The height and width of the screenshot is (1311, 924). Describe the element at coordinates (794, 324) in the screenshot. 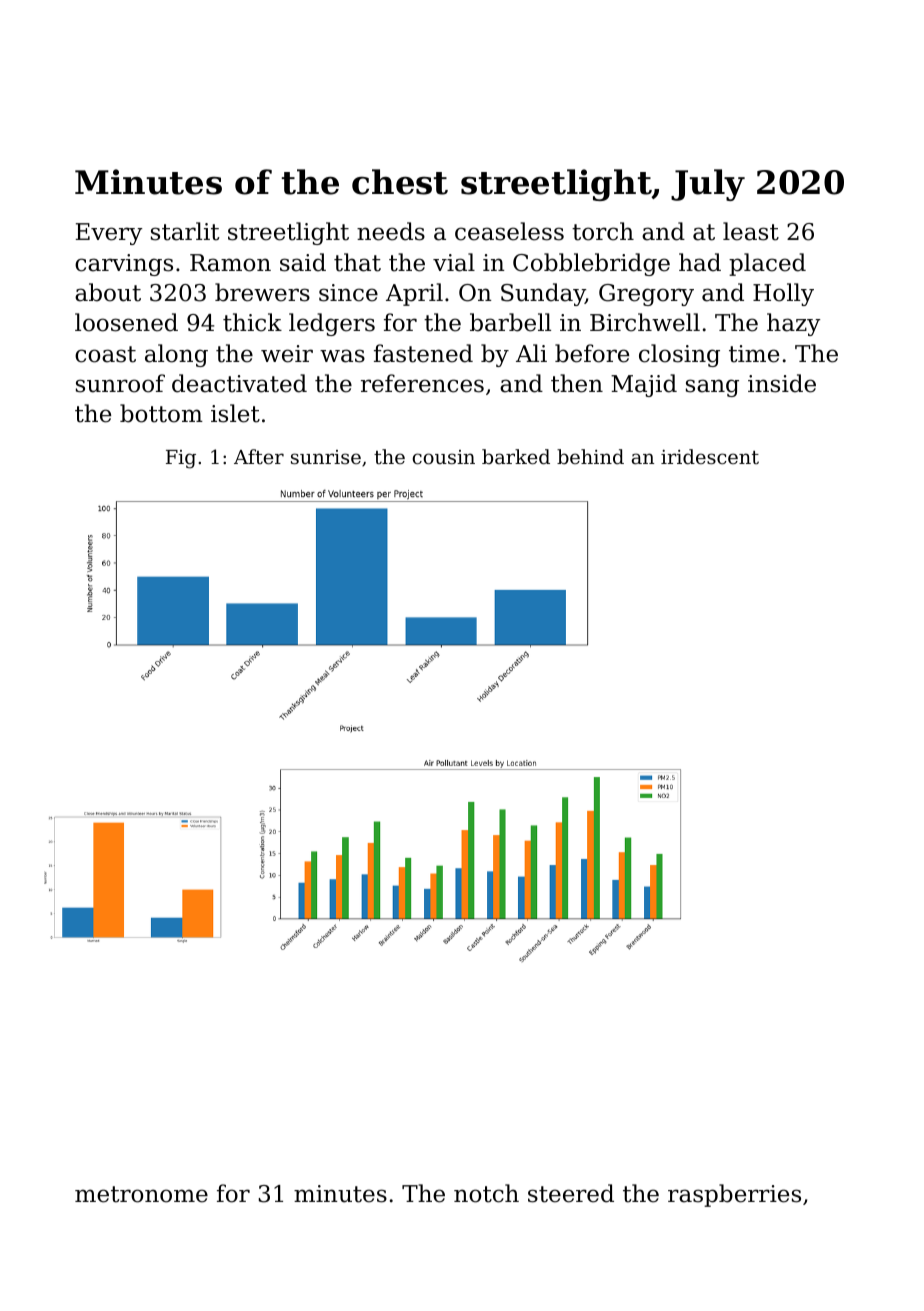

I see `hazy` at that location.
